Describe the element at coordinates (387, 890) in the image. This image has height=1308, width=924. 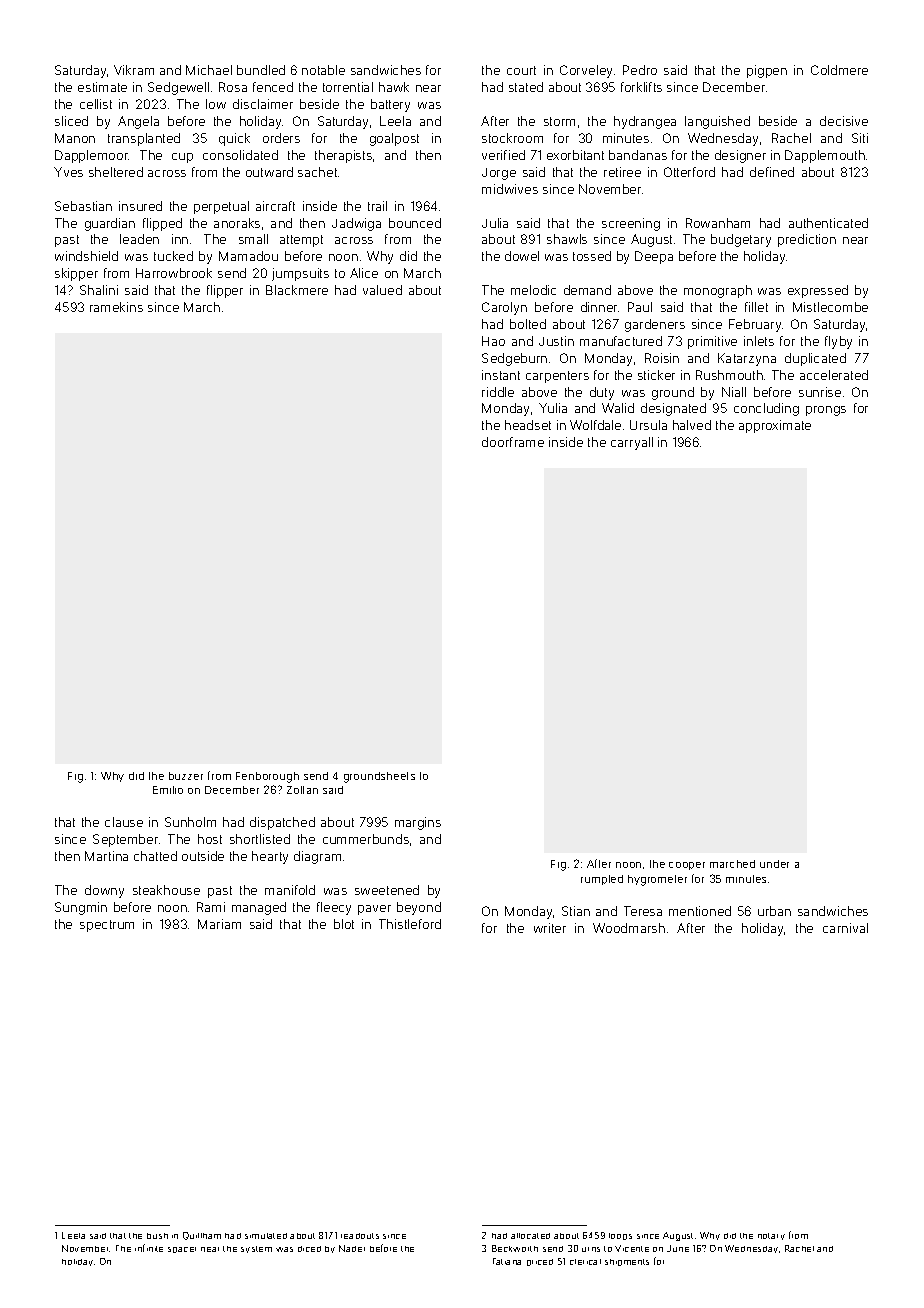
I see `sweetened` at that location.
